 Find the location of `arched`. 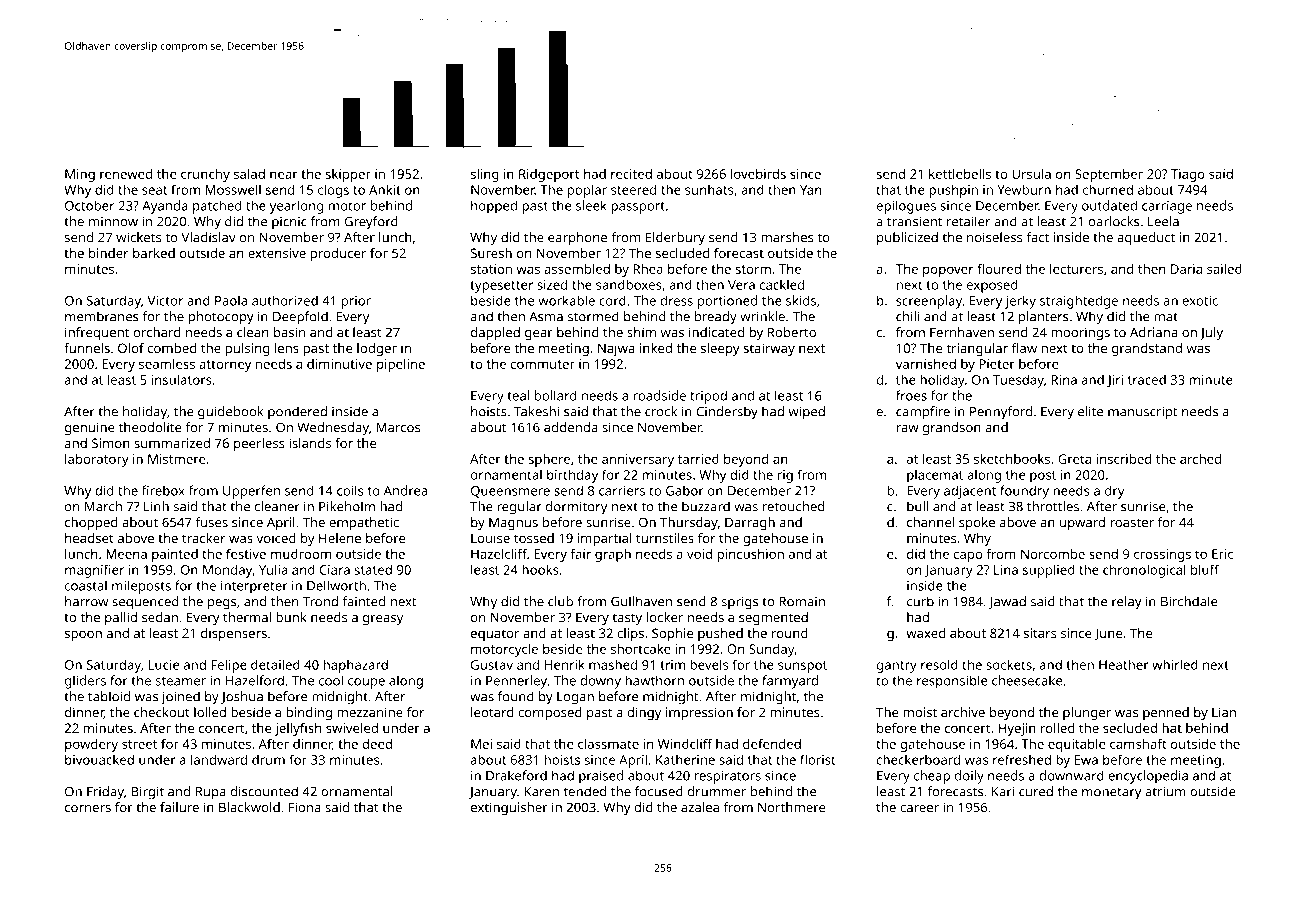

arched is located at coordinates (1200, 459).
